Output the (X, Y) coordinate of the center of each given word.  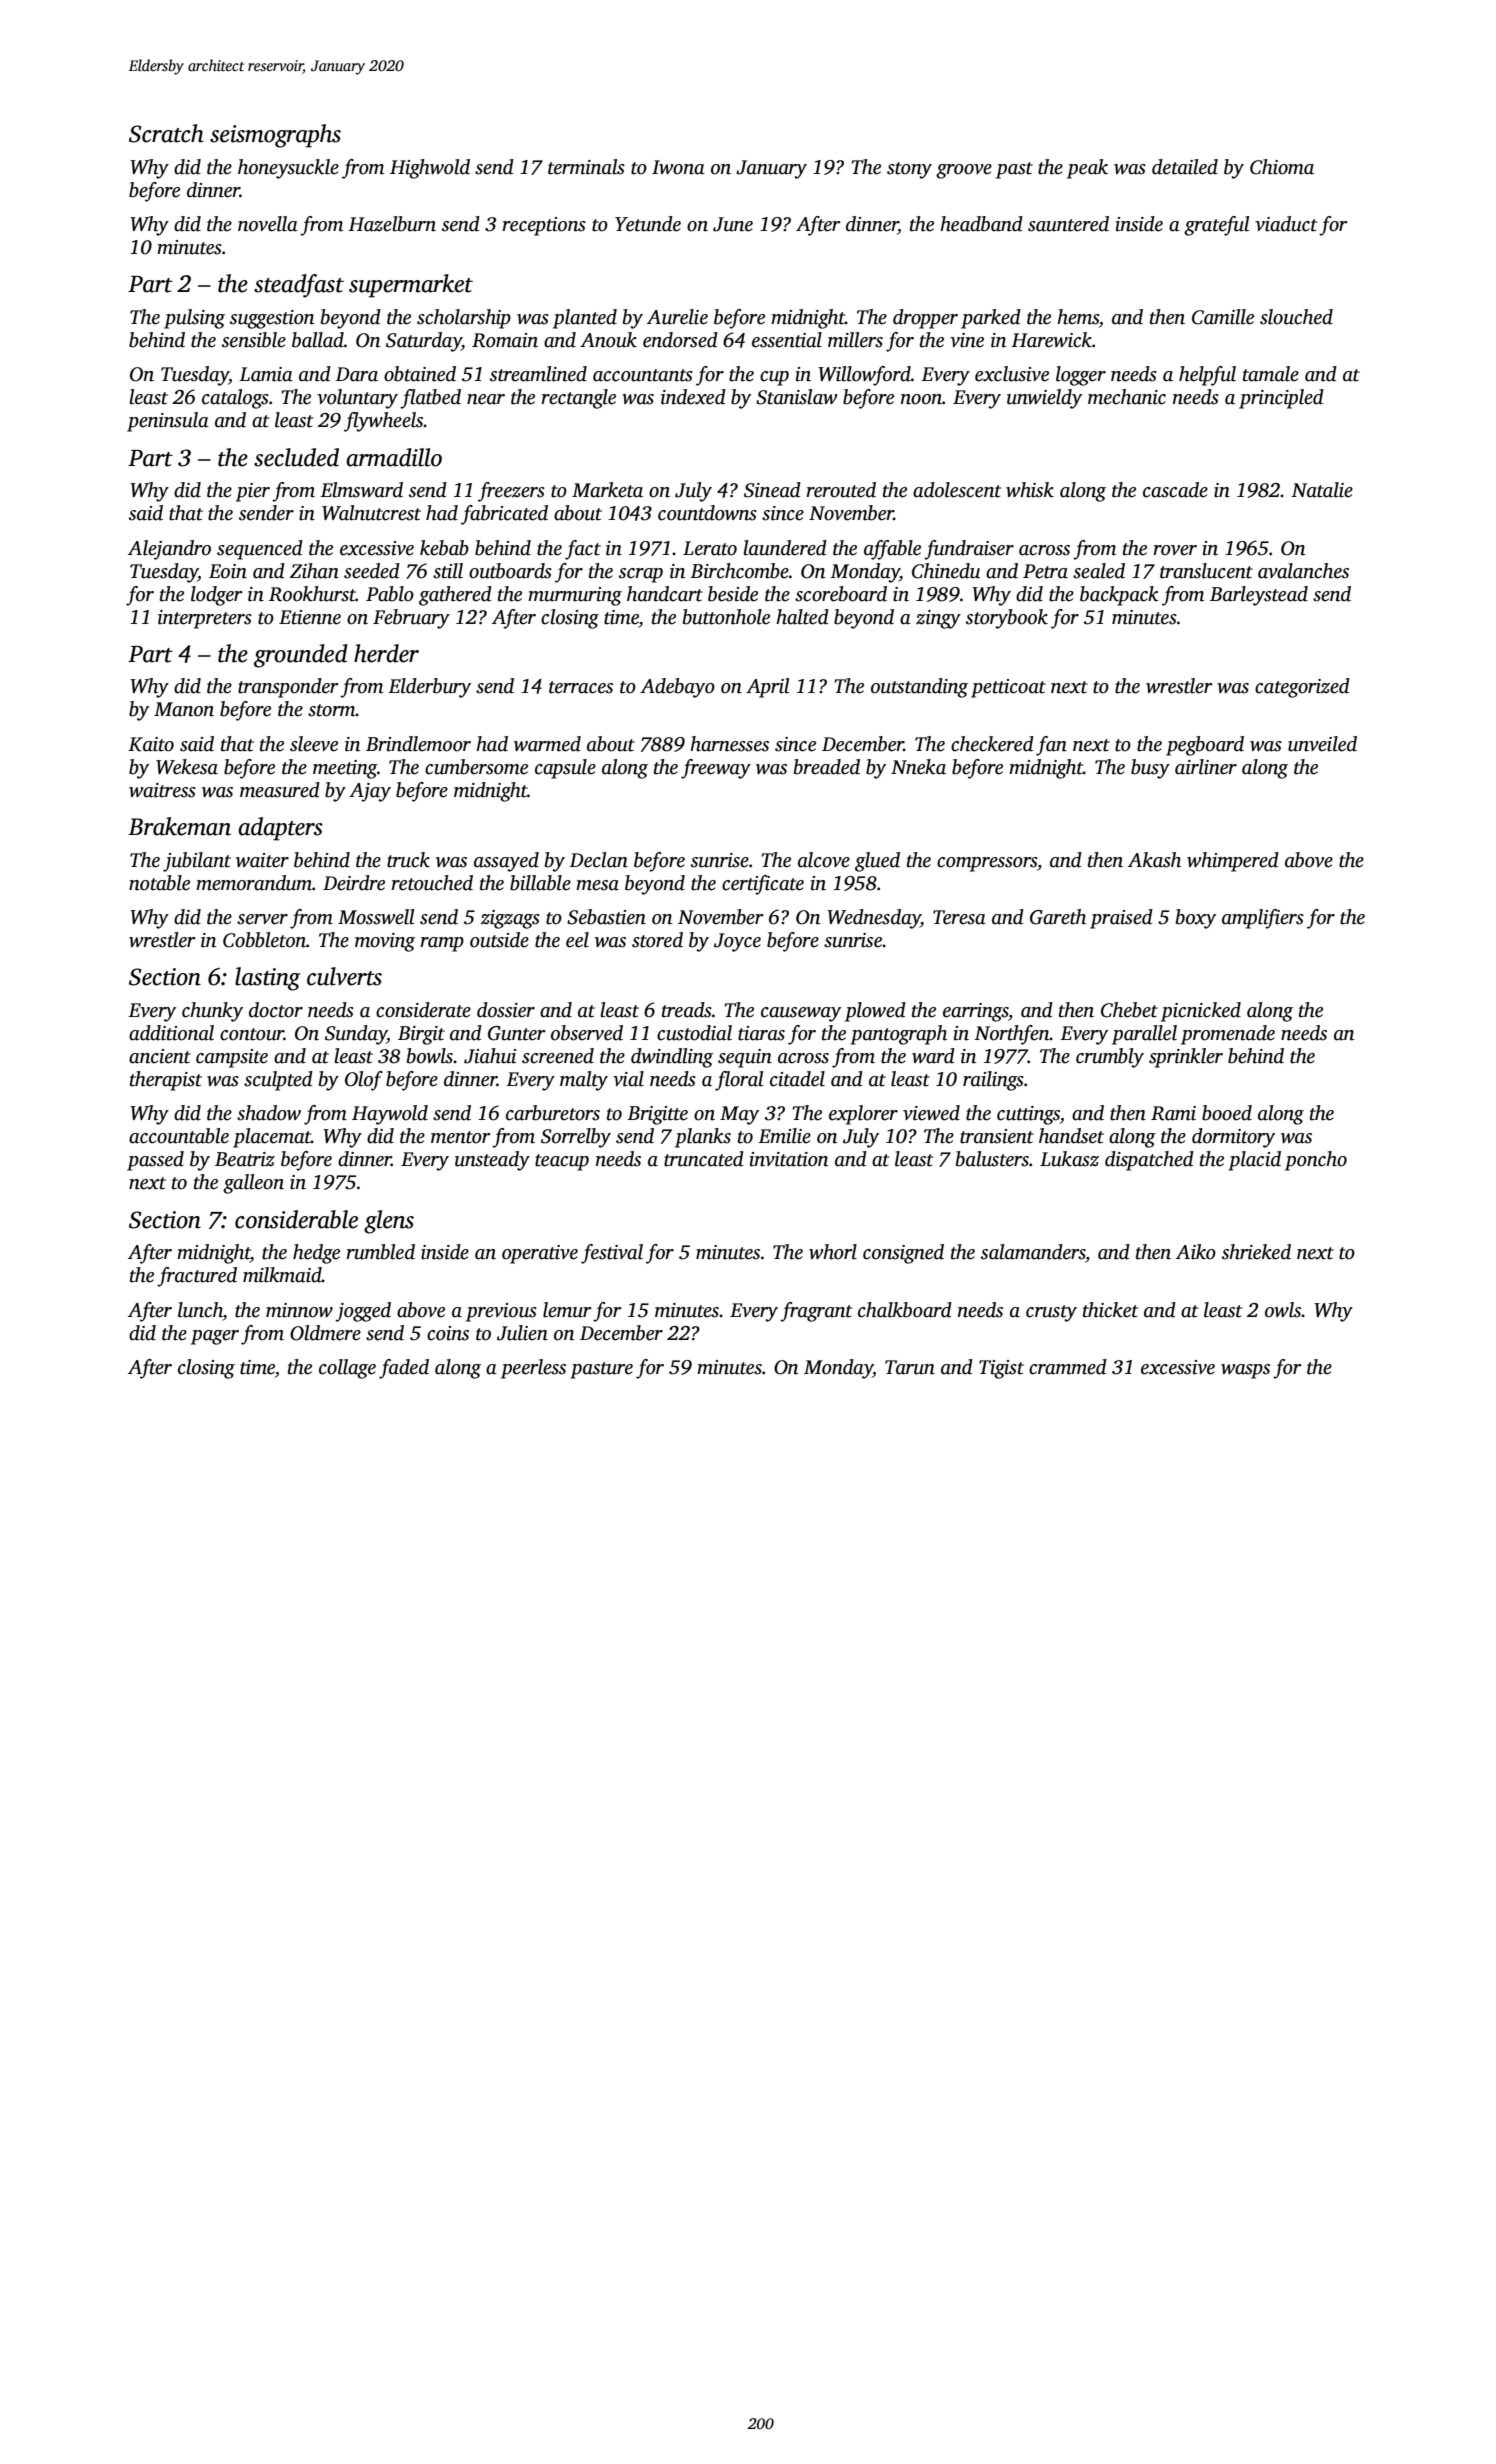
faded (404, 1369)
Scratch (166, 133)
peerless (533, 1369)
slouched (1296, 317)
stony (909, 170)
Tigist (1001, 1369)
